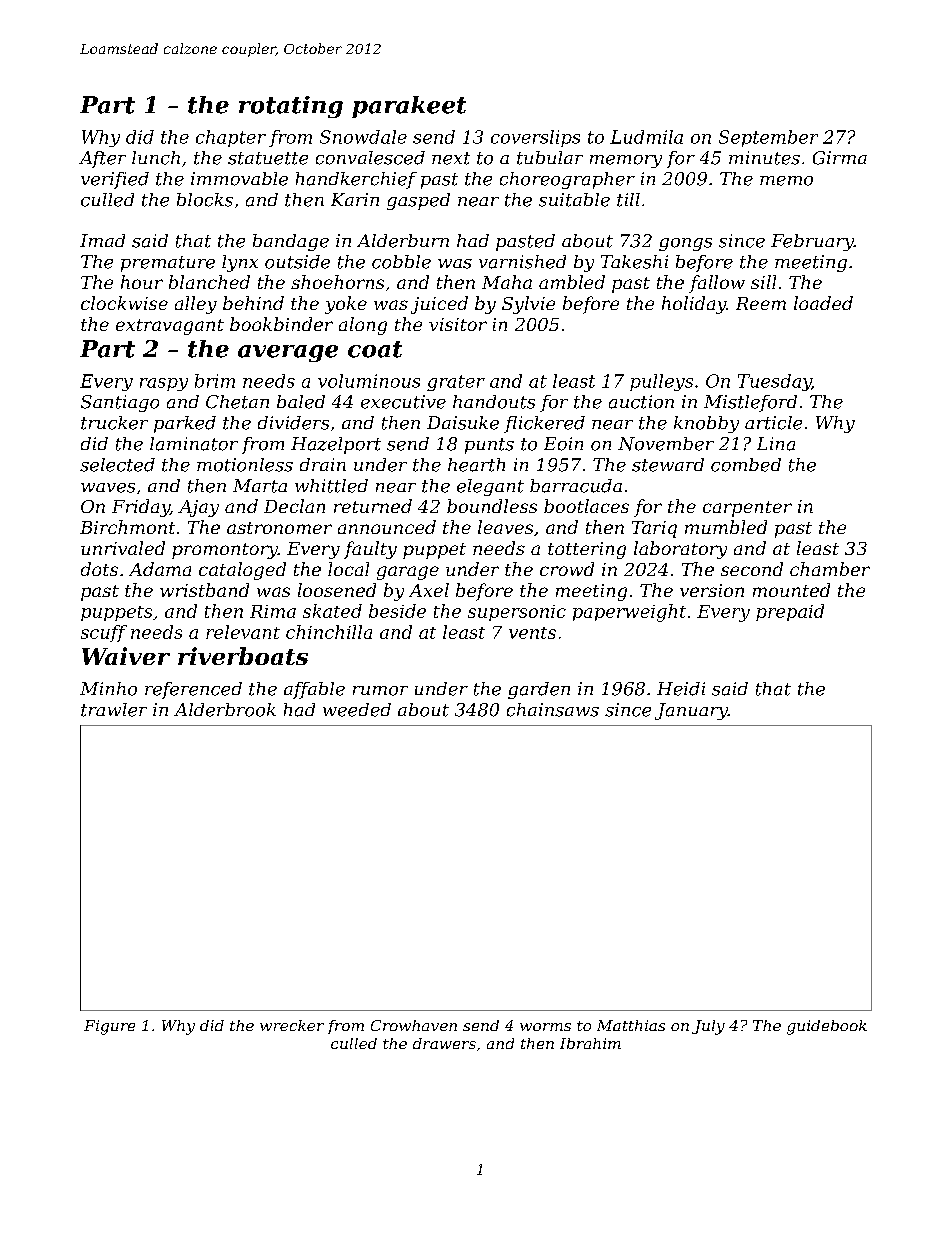  What do you see at coordinates (409, 107) in the image?
I see `parakeet` at bounding box center [409, 107].
